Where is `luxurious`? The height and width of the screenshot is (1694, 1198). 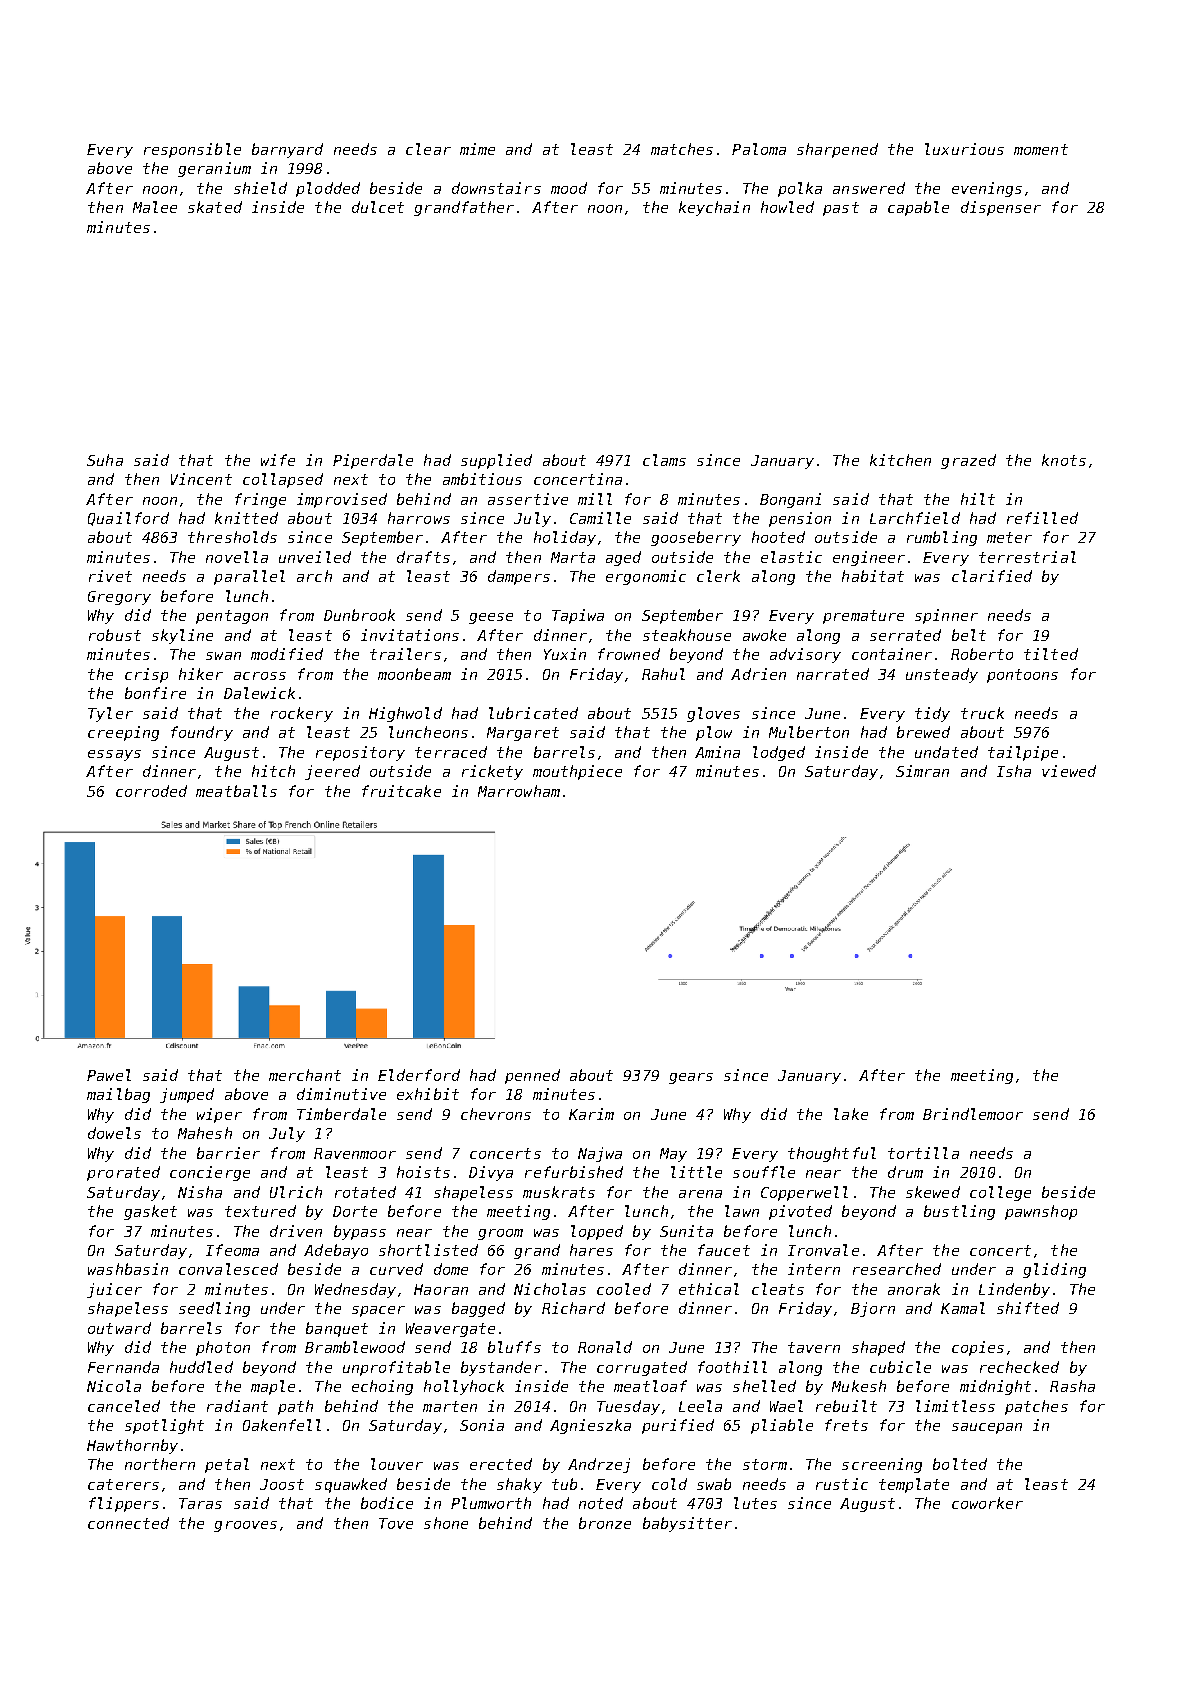 luxurious is located at coordinates (964, 149).
